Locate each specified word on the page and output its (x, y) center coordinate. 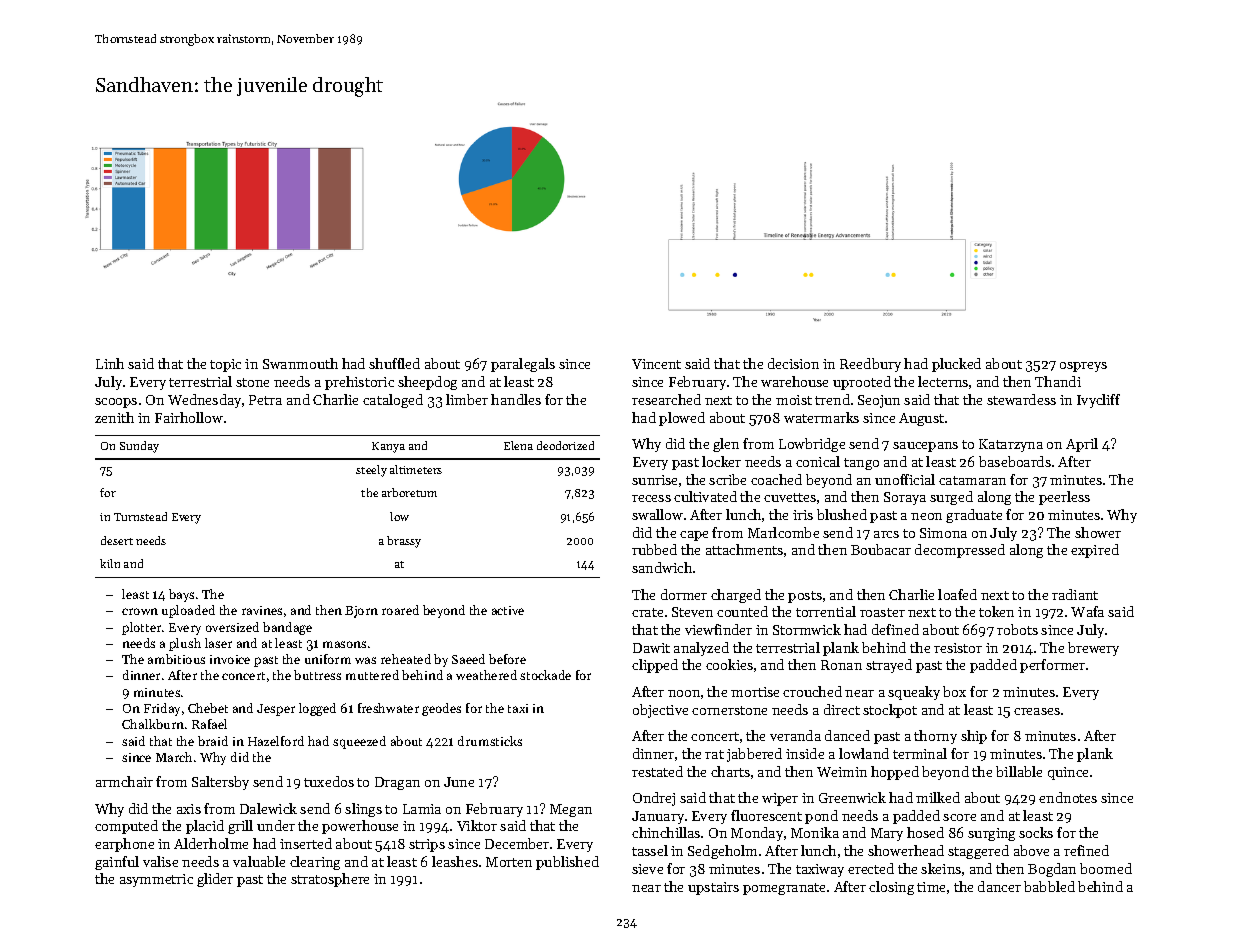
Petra (265, 400)
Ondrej (654, 799)
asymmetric (156, 880)
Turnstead (140, 516)
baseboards (1015, 461)
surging (991, 834)
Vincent (656, 364)
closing (891, 888)
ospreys (1083, 367)
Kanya (388, 447)
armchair (124, 781)
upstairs (713, 888)
